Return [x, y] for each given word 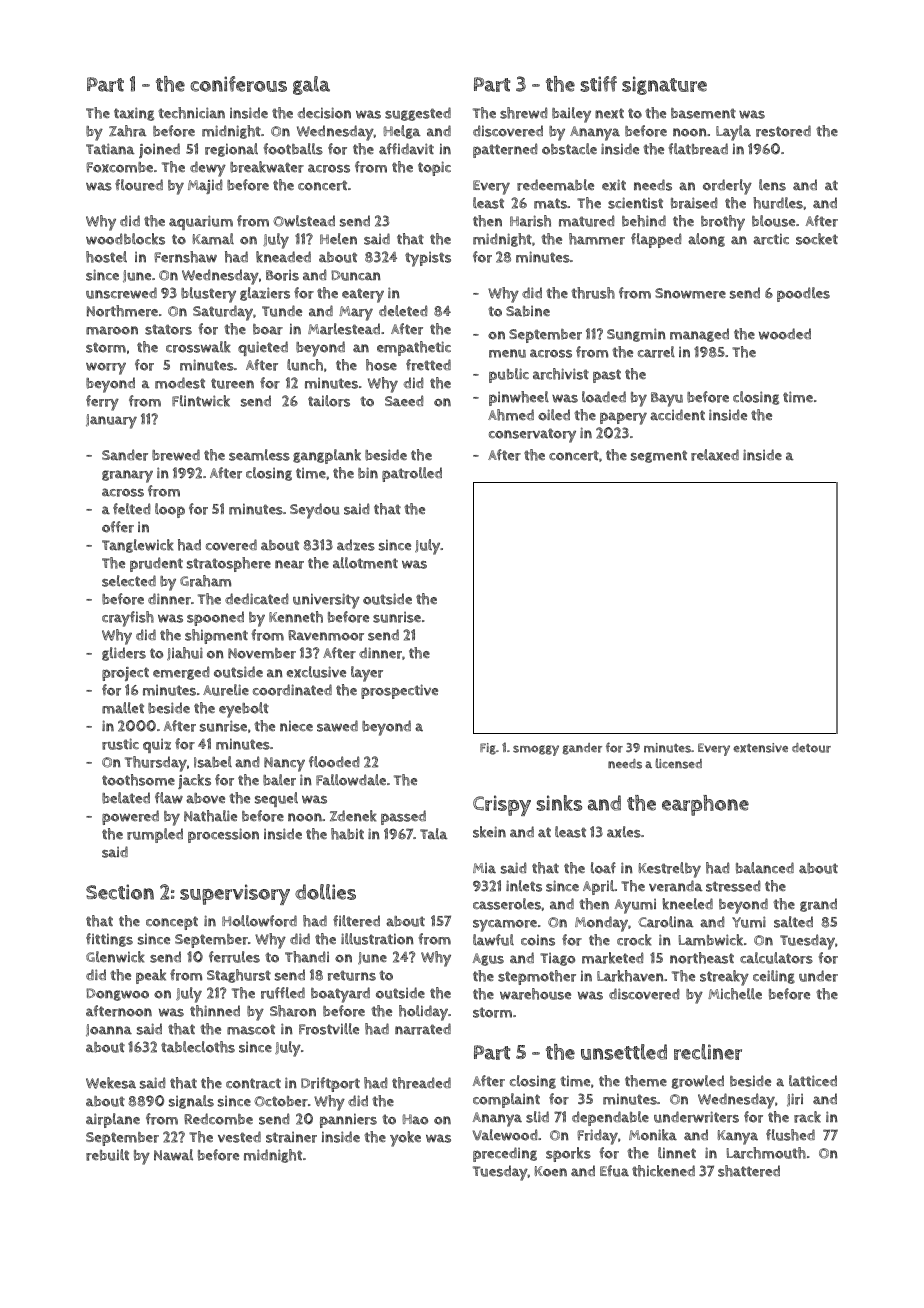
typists [428, 259]
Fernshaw [186, 257]
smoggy [536, 750]
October [281, 1101]
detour [811, 748]
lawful [493, 940]
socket [817, 239]
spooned [215, 618]
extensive [760, 748]
